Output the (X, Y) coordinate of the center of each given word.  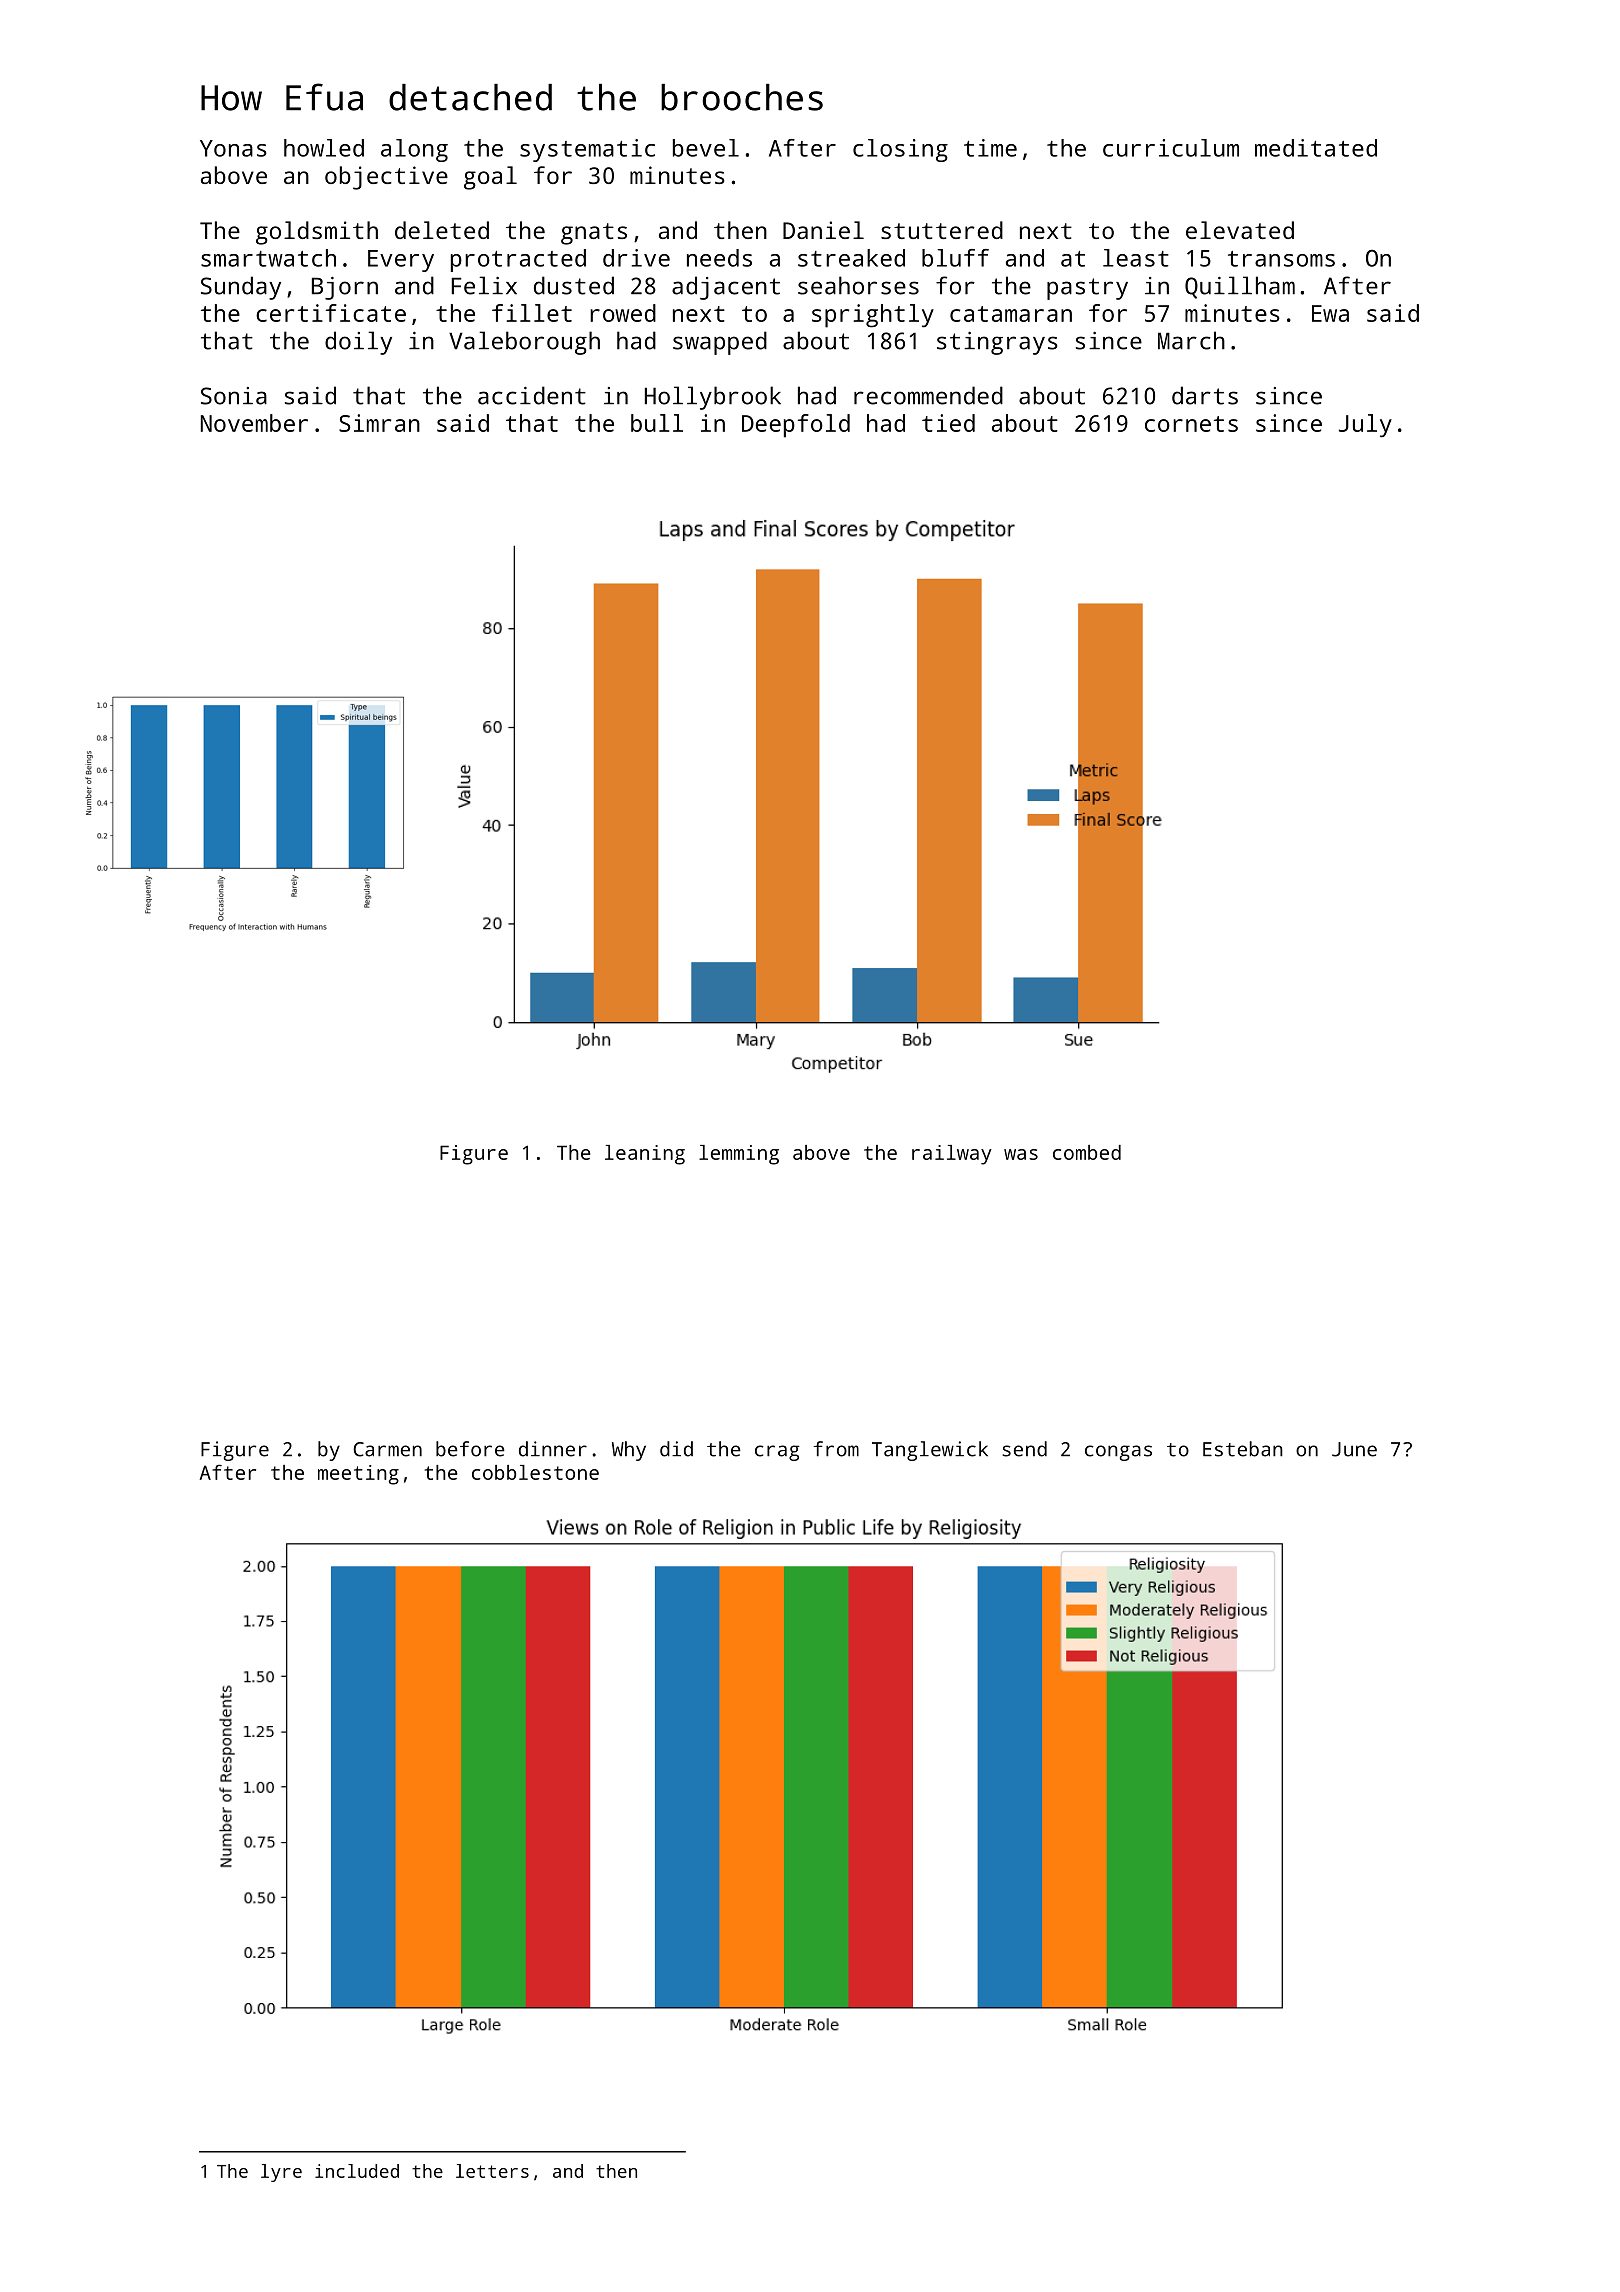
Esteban (1243, 1449)
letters (492, 2171)
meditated (1316, 148)
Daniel (823, 230)
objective (386, 178)
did (676, 1449)
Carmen (388, 1449)
